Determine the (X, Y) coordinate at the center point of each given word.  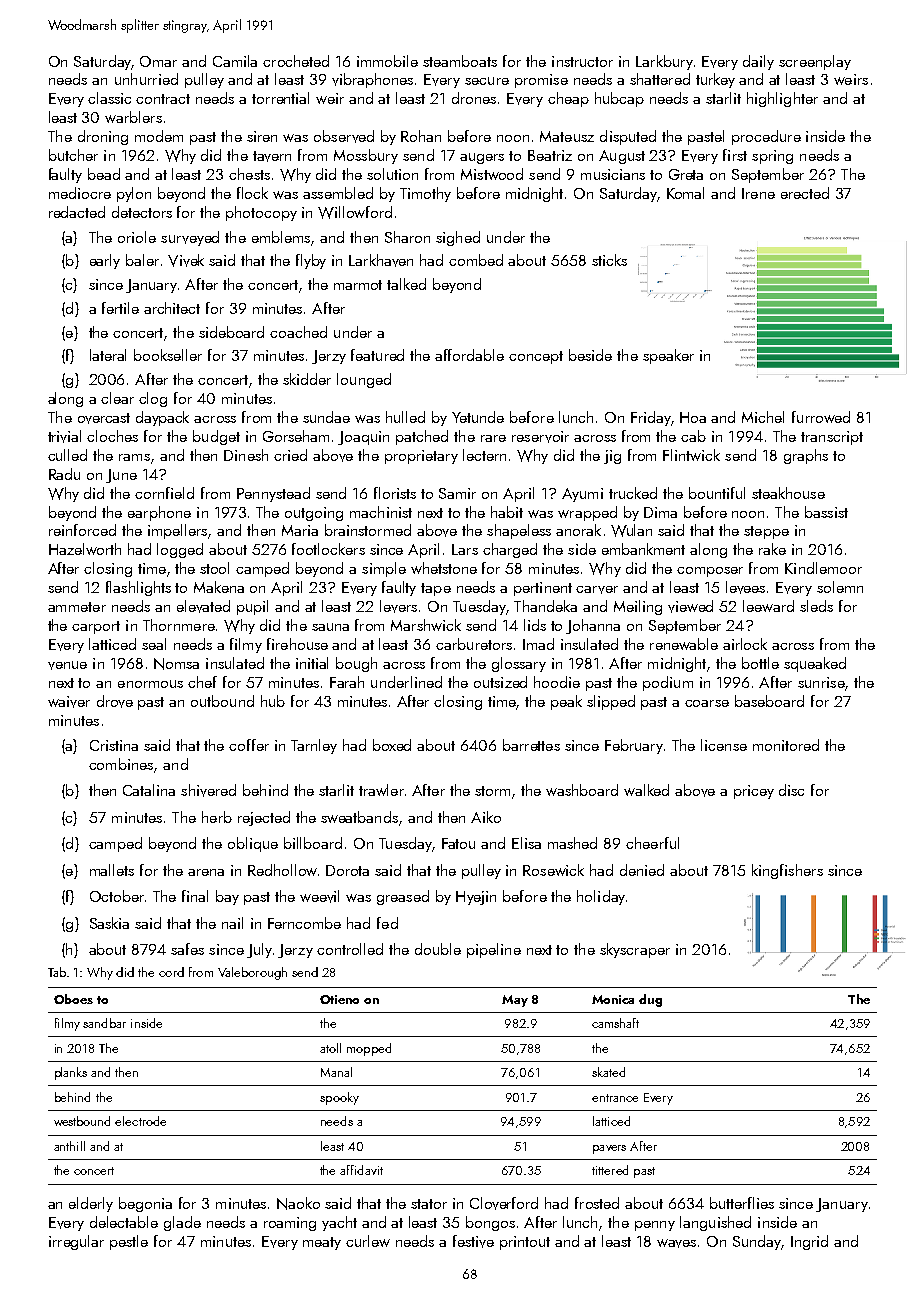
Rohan (421, 136)
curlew (368, 1241)
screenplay (815, 62)
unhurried (146, 79)
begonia (145, 1204)
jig (612, 457)
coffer (249, 745)
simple (384, 569)
